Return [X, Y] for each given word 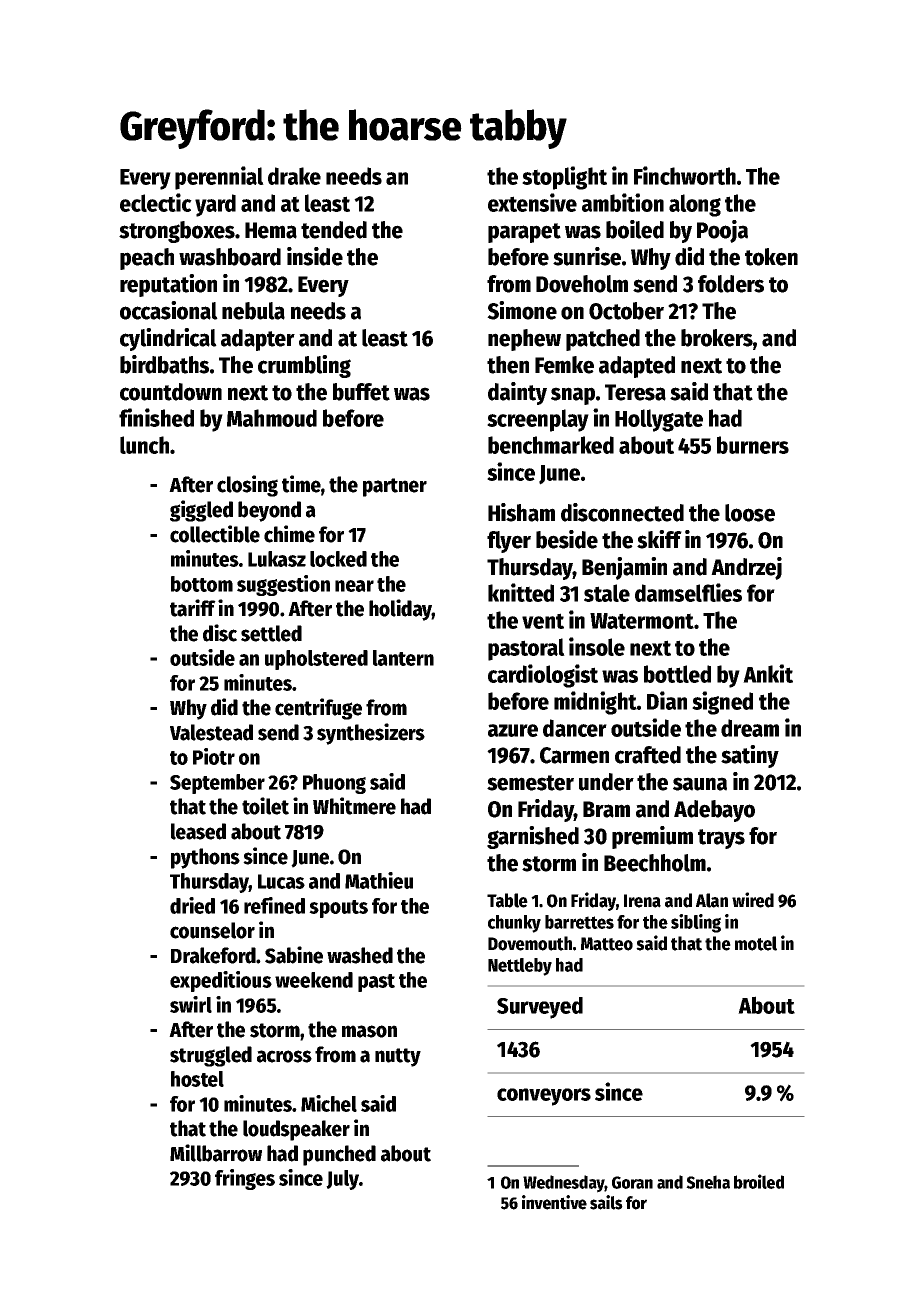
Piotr [214, 756]
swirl [191, 1004]
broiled [759, 1181]
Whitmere [354, 806]
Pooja [722, 231]
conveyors [544, 1097]
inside [315, 256]
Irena [642, 901]
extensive [532, 202]
